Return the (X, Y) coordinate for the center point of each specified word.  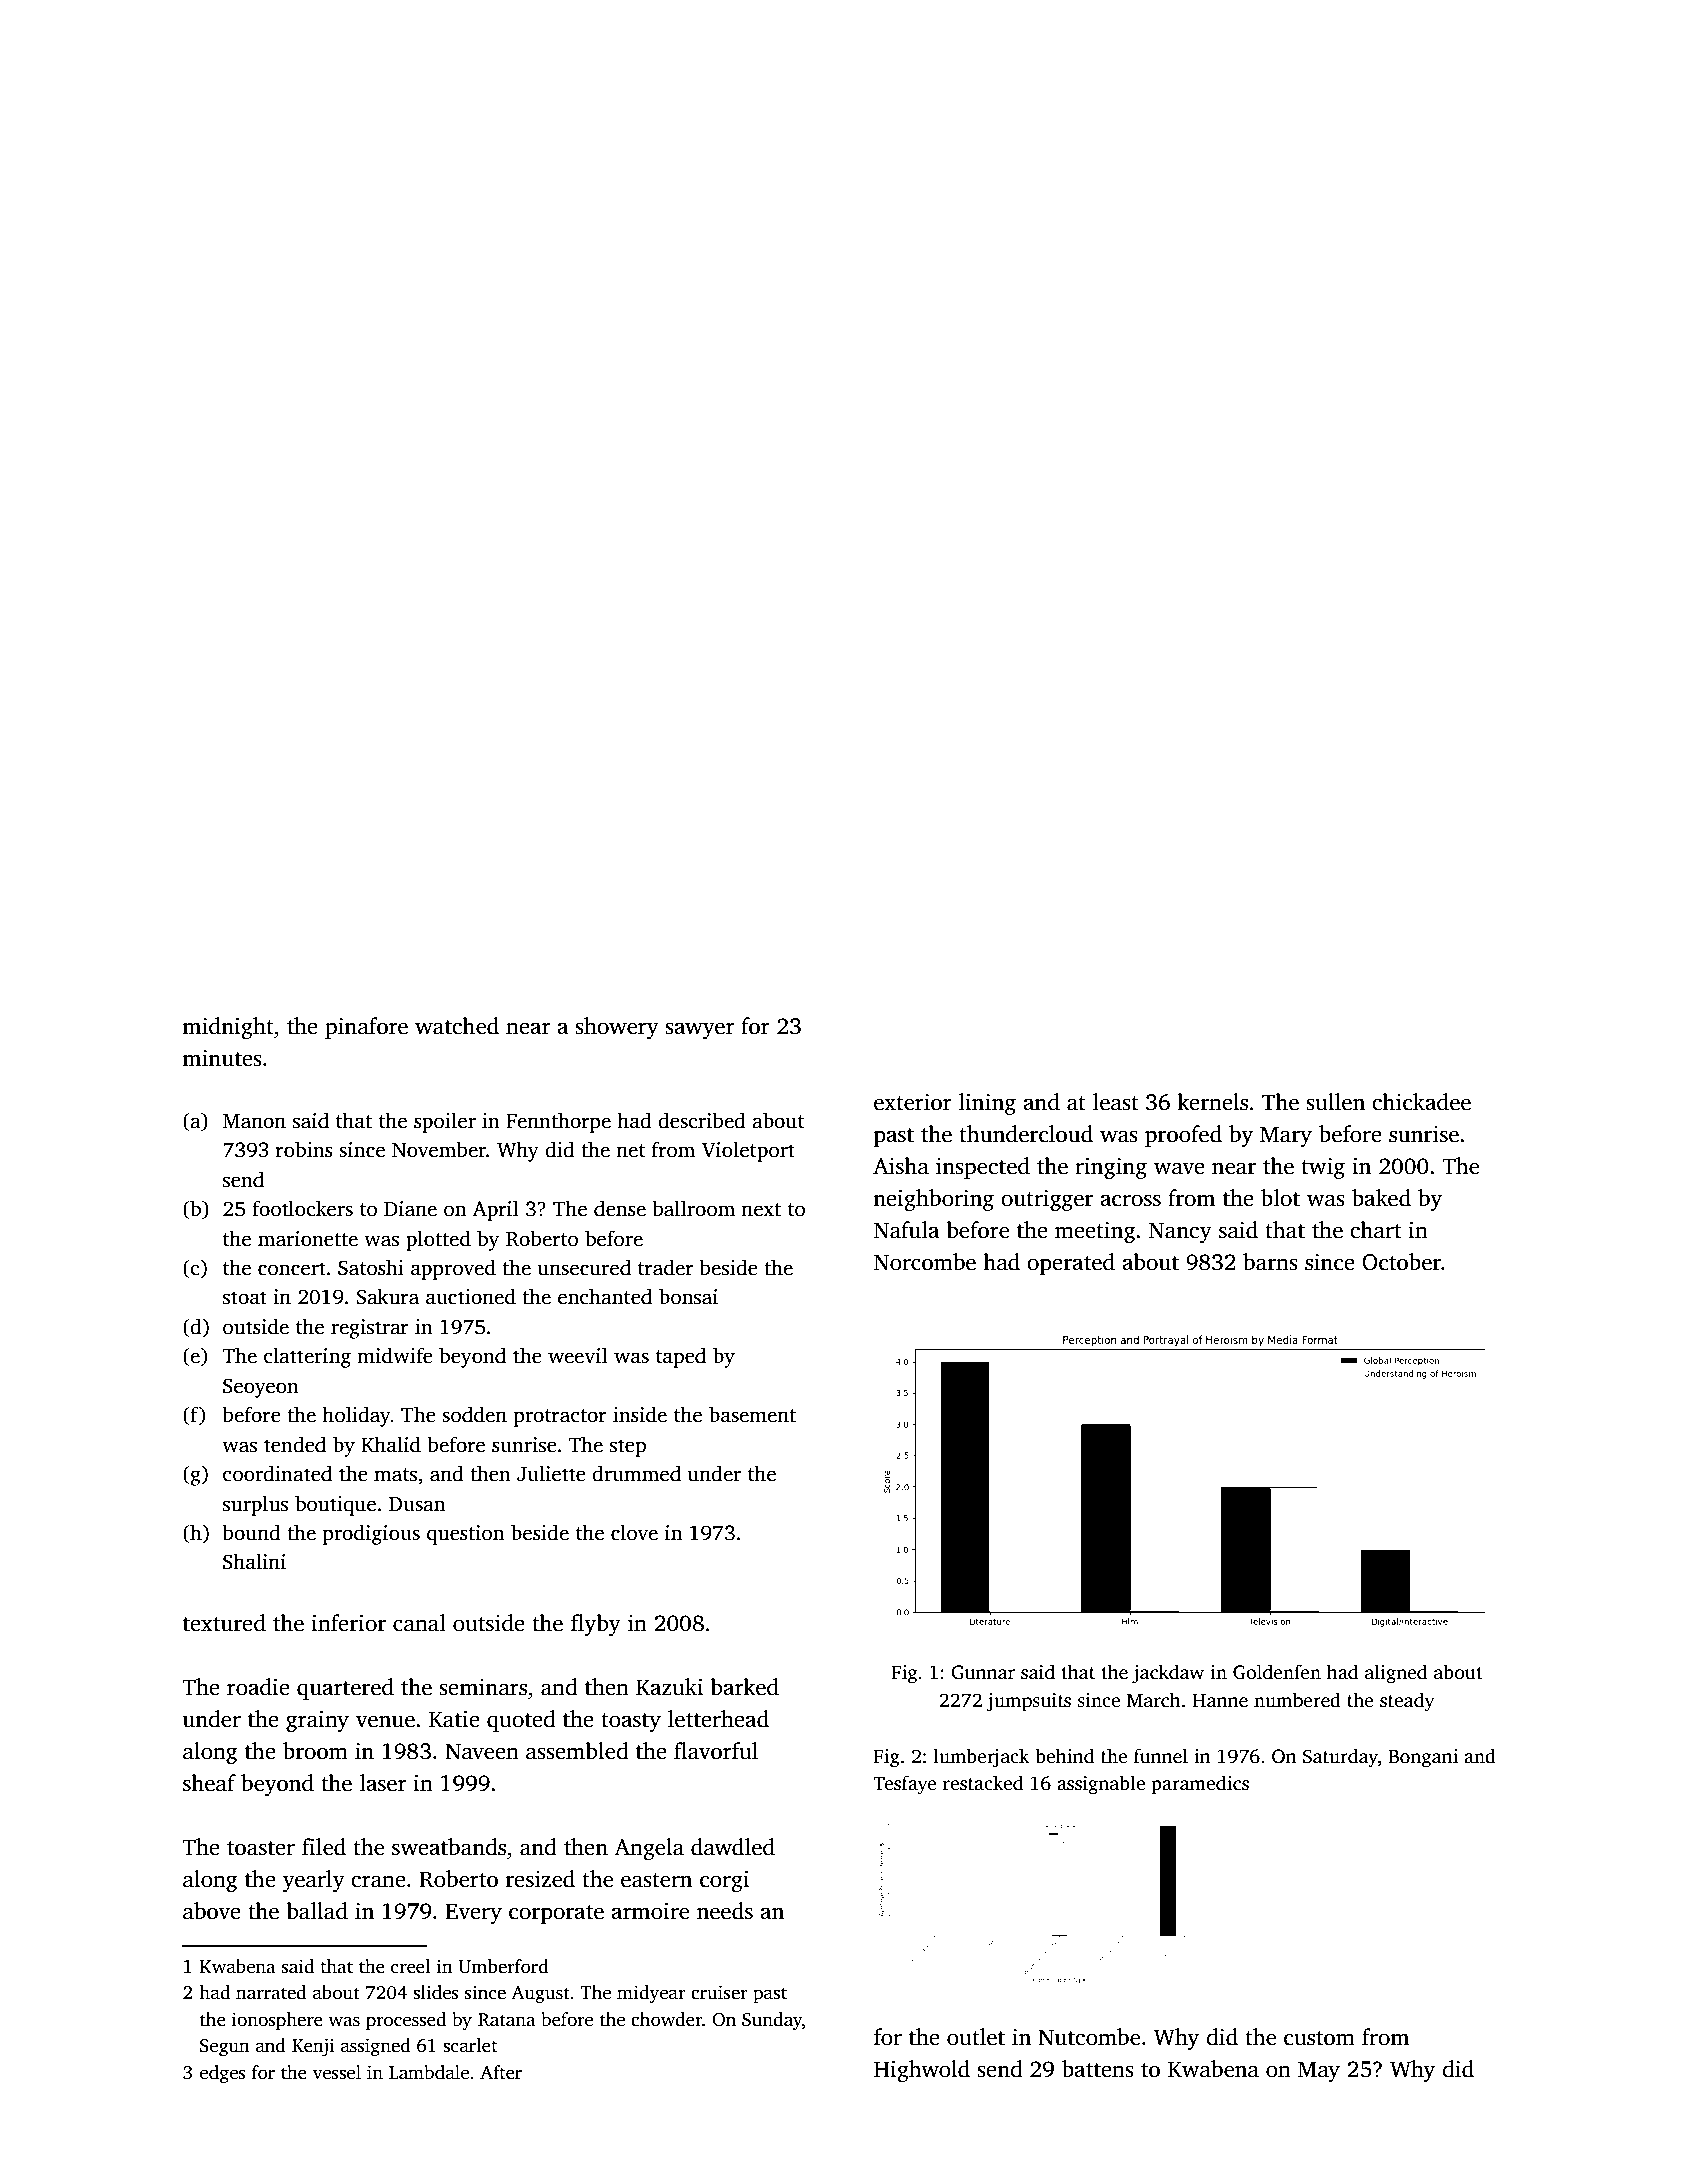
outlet (976, 2037)
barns (1270, 1262)
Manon (254, 1121)
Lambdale (429, 2072)
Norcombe (925, 1262)
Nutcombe (1089, 2037)
